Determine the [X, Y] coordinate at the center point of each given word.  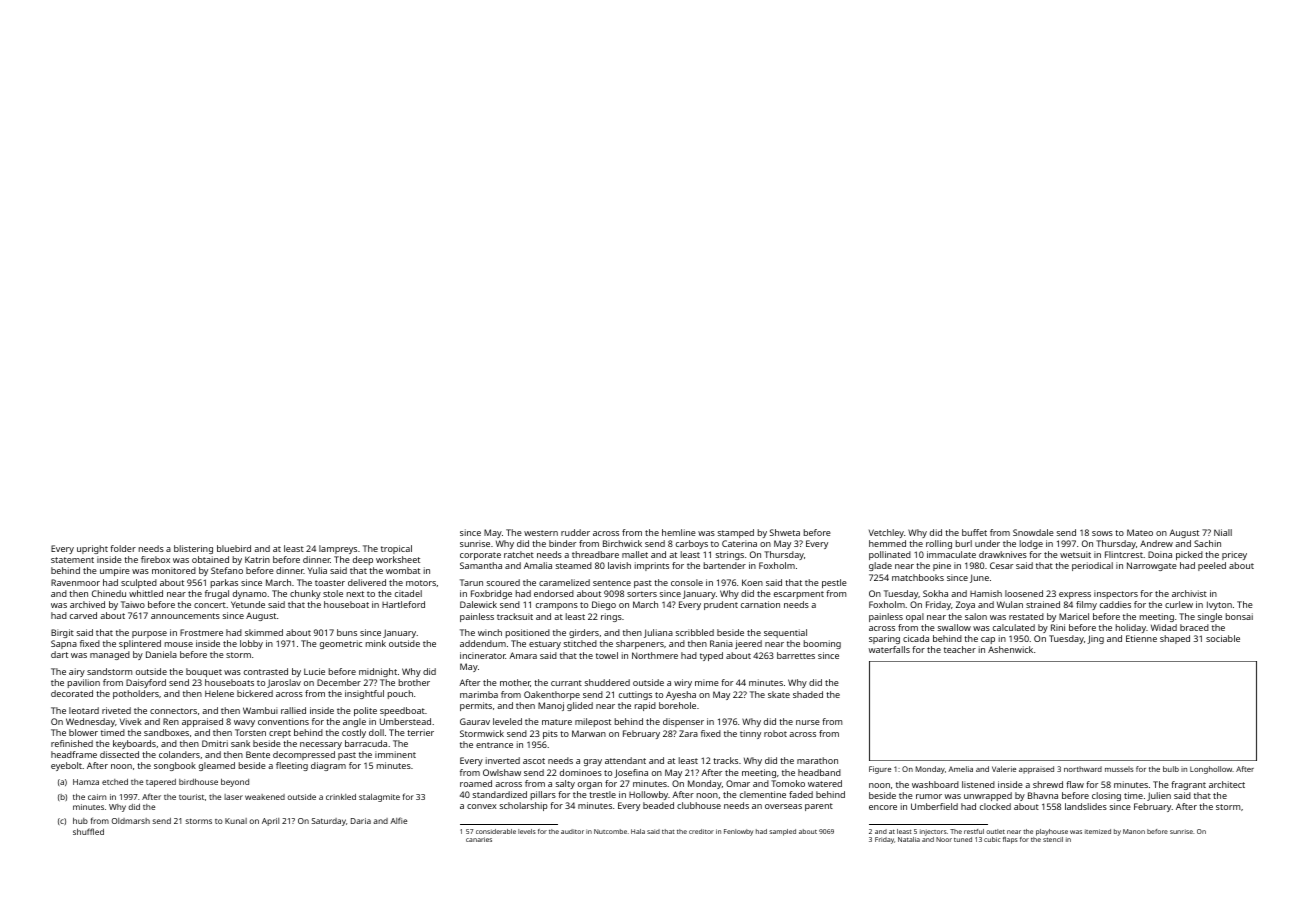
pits [550, 734]
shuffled [88, 831]
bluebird [234, 548]
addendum [483, 643]
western [541, 533]
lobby [251, 644]
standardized [500, 794]
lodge [1031, 544]
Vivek [131, 721]
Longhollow [1211, 770]
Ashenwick [1010, 649]
